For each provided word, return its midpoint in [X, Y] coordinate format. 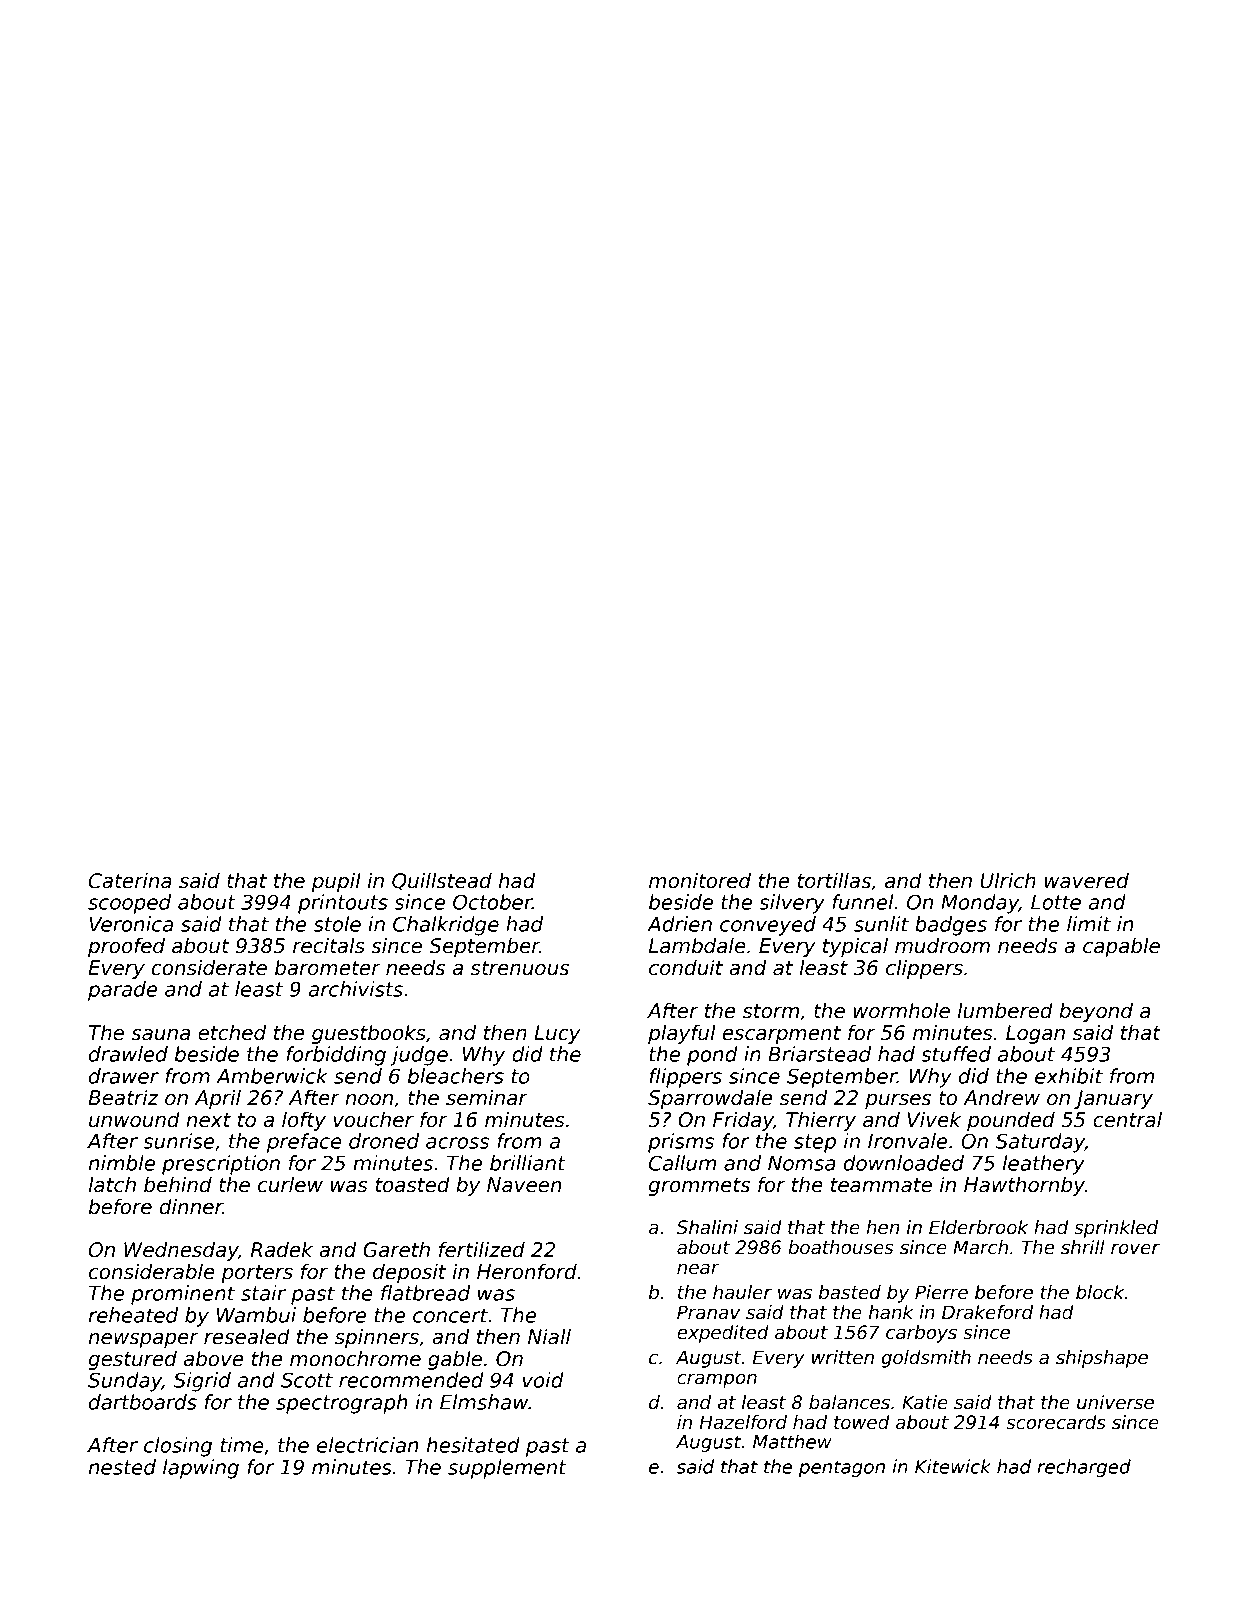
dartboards [143, 1402]
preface [304, 1143]
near [698, 1269]
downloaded [903, 1163]
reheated [133, 1315]
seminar [487, 1097]
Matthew [792, 1441]
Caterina [130, 880]
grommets [699, 1187]
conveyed [768, 926]
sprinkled [1116, 1229]
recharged [1084, 1468]
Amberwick [272, 1076]
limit [1089, 924]
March [980, 1247]
